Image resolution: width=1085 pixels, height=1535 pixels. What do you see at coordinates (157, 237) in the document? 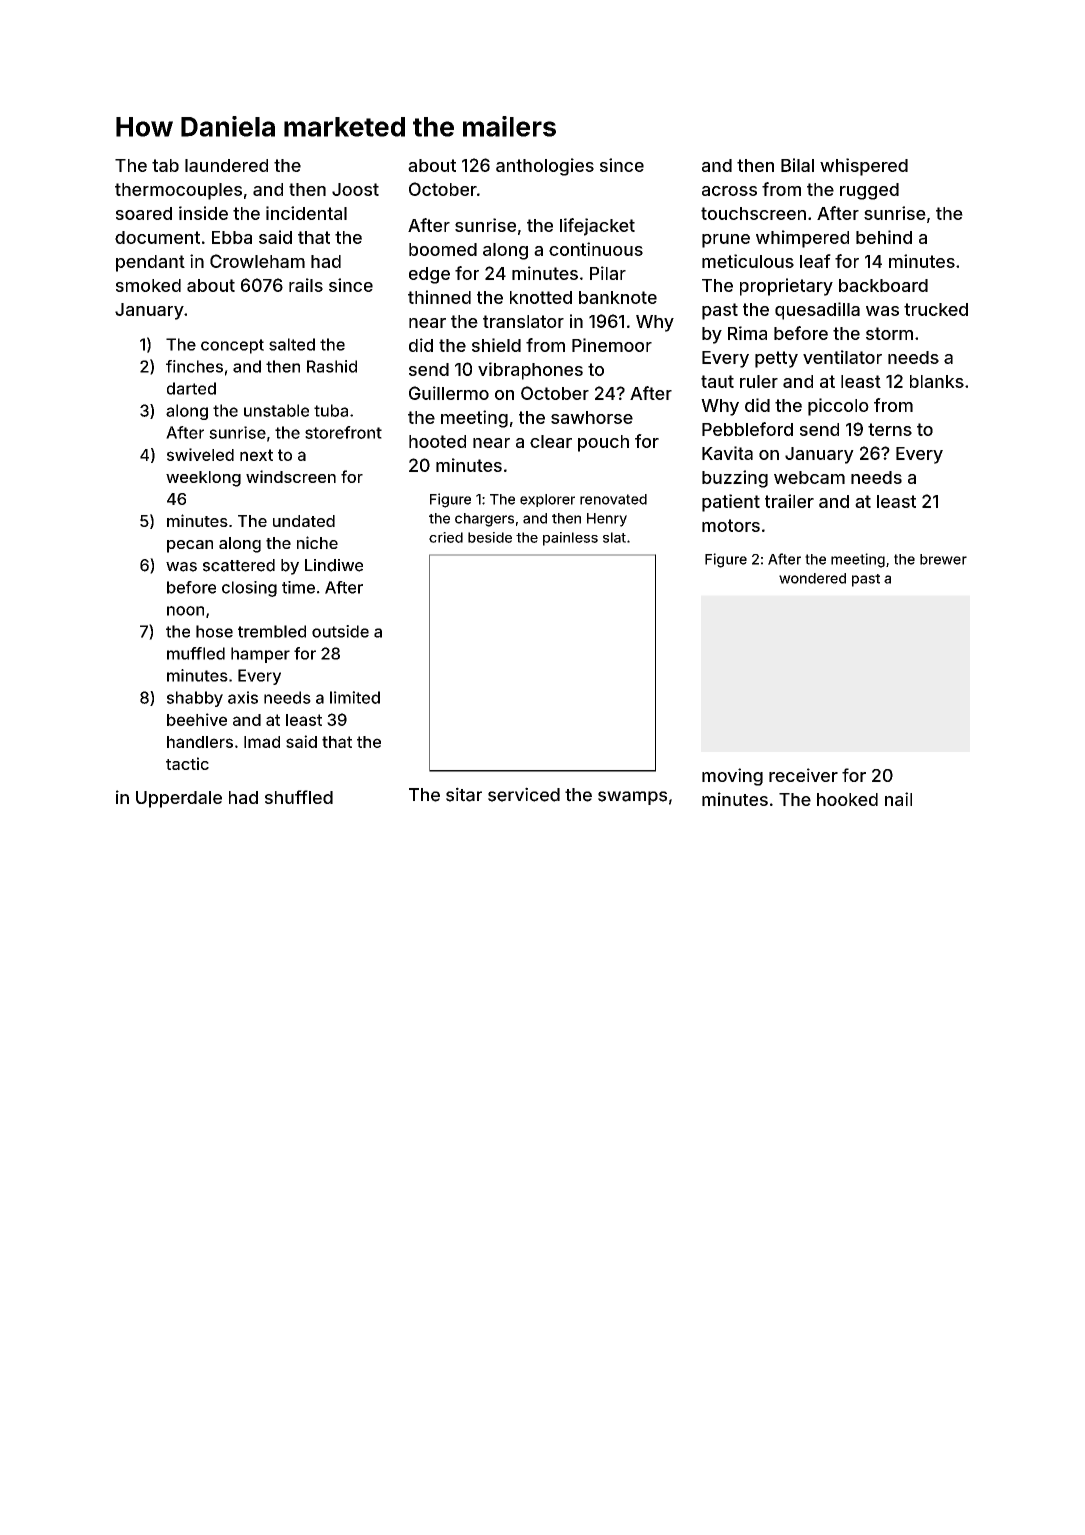
I see `document` at bounding box center [157, 237].
